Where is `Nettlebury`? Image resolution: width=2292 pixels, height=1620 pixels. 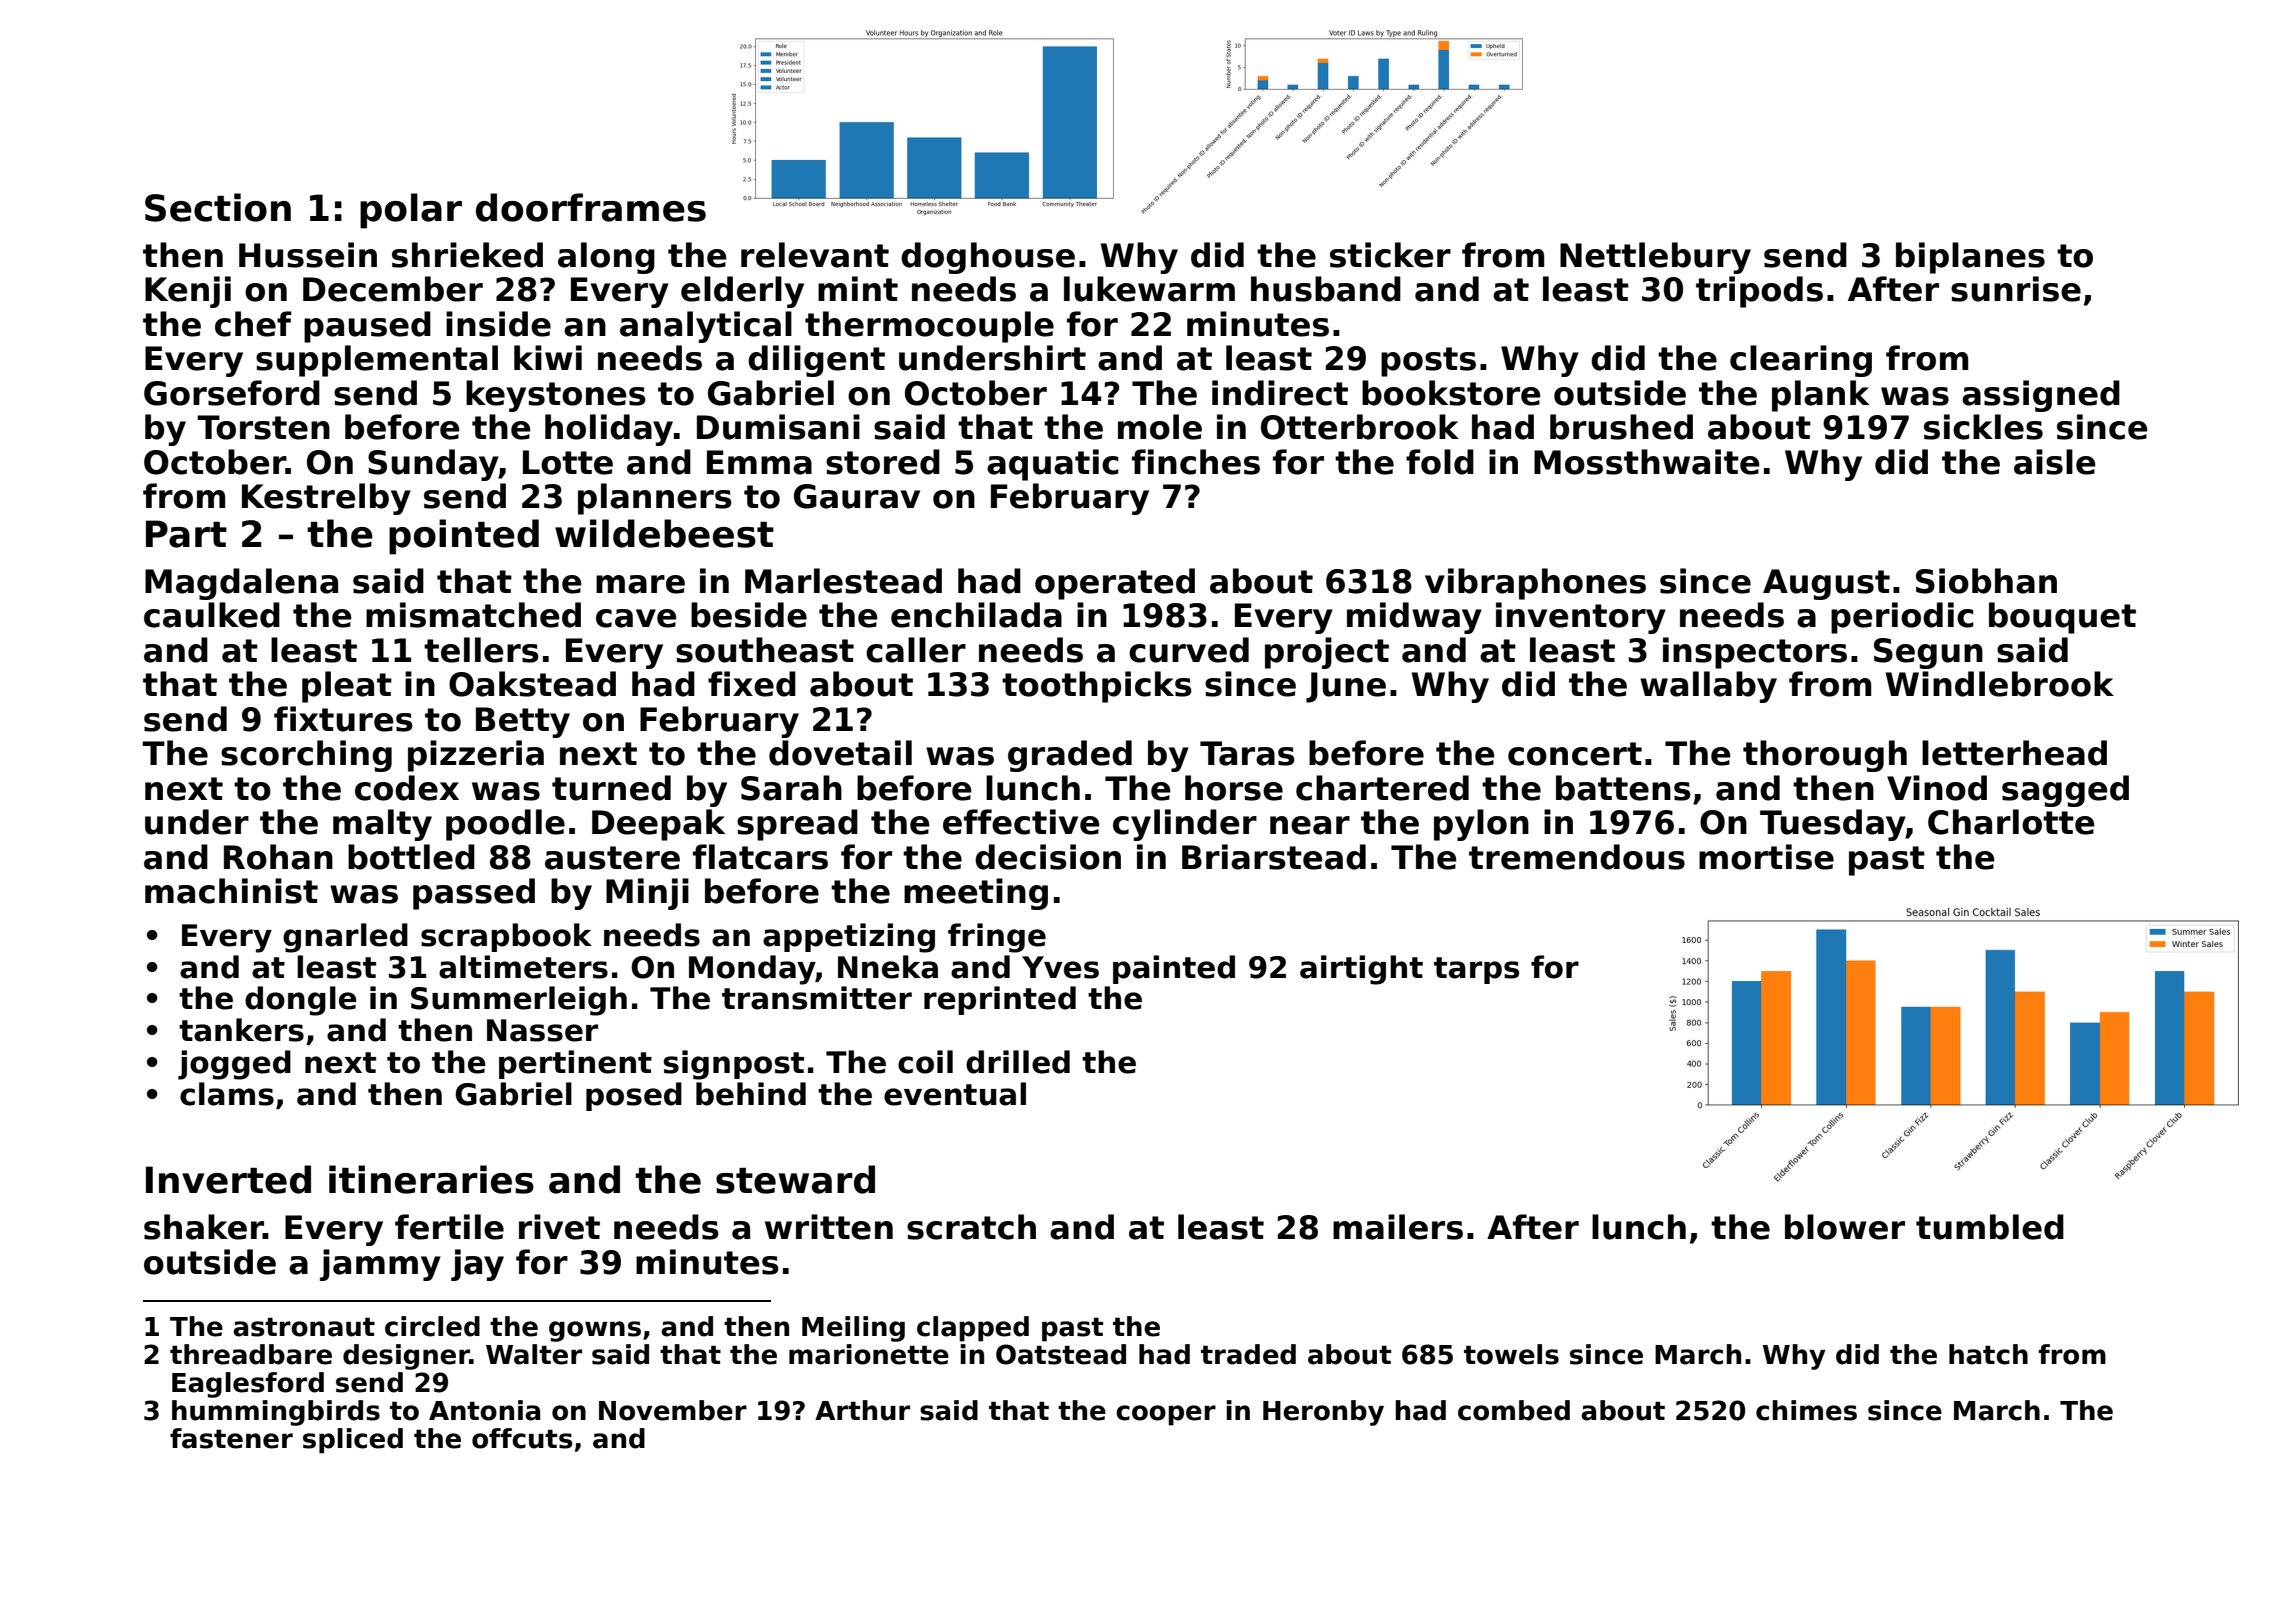
Nettlebury is located at coordinates (1655, 258).
